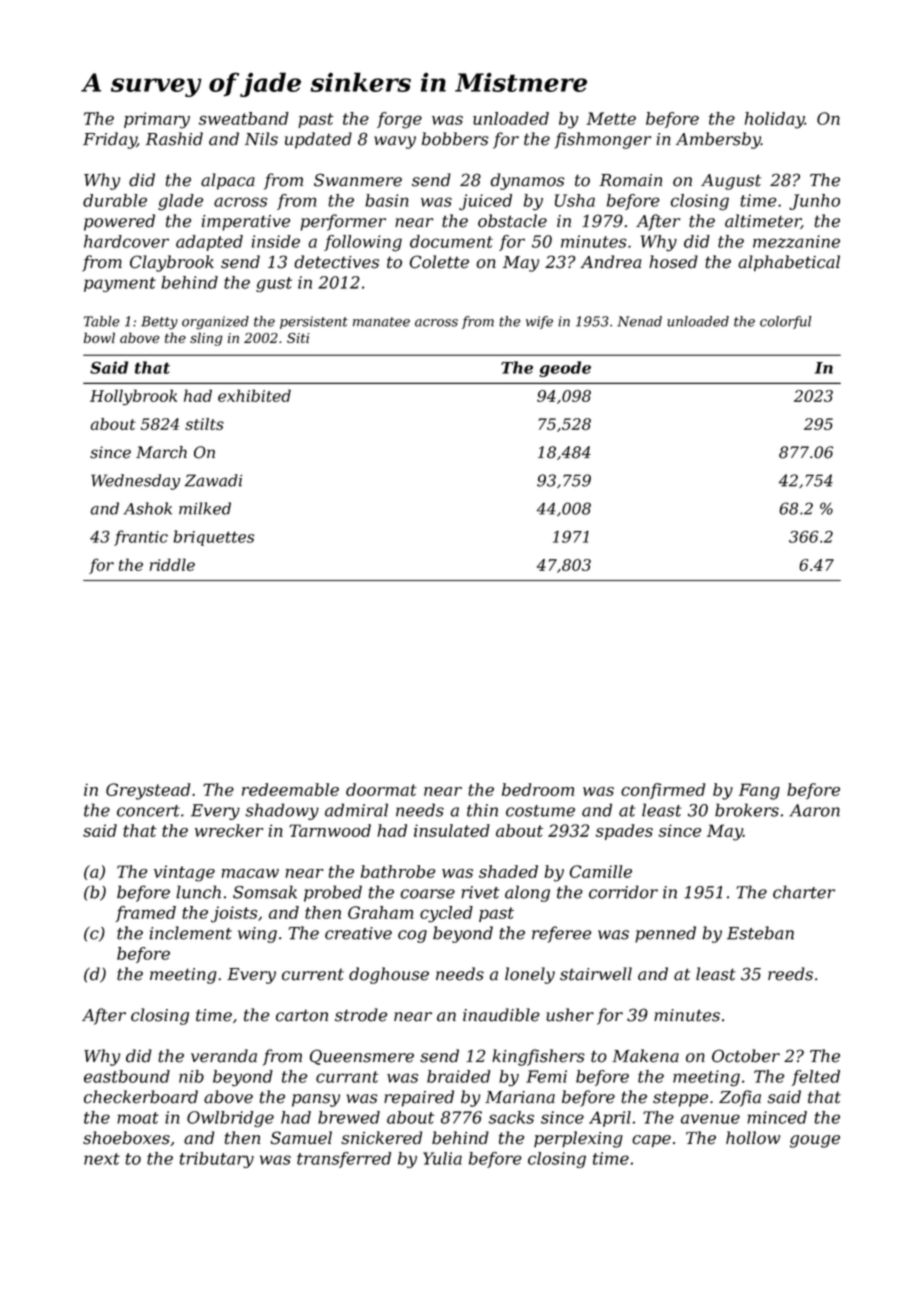 This screenshot has width=924, height=1311. Describe the element at coordinates (102, 1159) in the screenshot. I see `next` at that location.
